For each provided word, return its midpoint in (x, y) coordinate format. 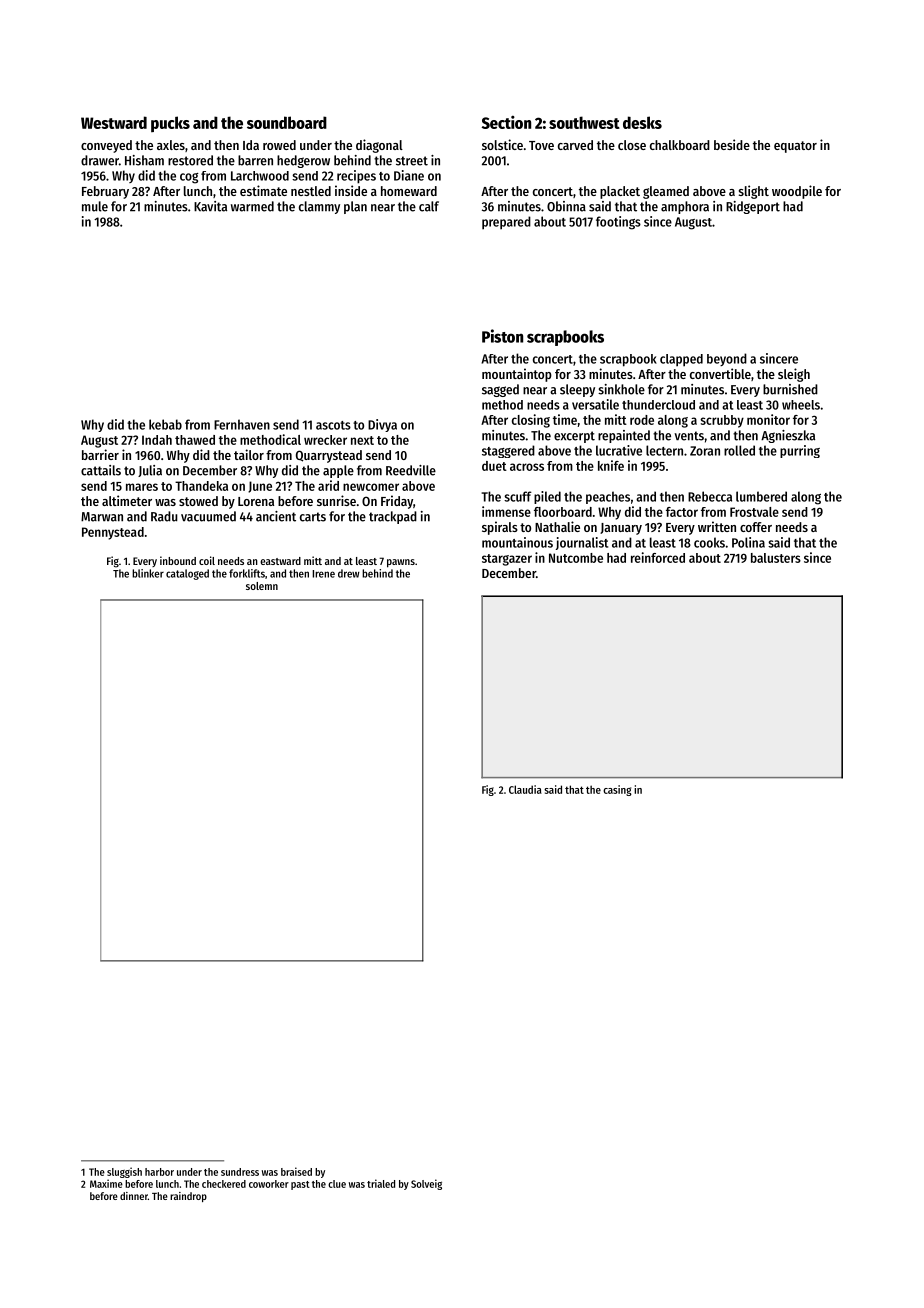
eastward (280, 561)
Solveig (426, 1184)
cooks (709, 542)
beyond (727, 359)
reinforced (658, 557)
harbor (159, 1172)
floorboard (563, 512)
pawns (401, 563)
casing (617, 790)
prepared (506, 222)
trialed (381, 1183)
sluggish (124, 1172)
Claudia (525, 789)
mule (95, 206)
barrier (100, 454)
